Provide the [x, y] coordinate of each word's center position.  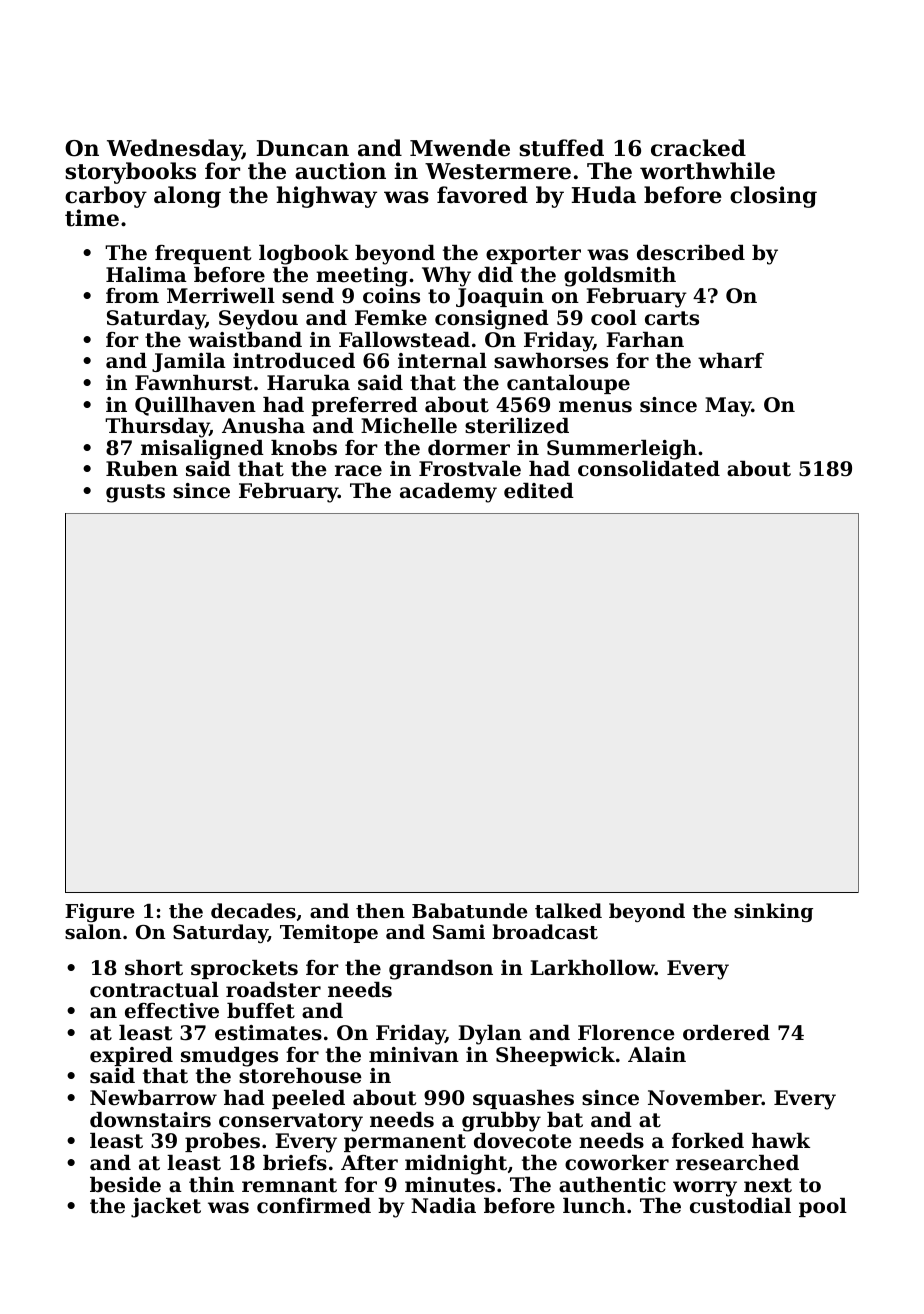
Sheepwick [555, 1056]
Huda [604, 195]
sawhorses [551, 361]
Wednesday [174, 150]
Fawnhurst [193, 383]
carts [672, 318]
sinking [773, 912]
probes [222, 1142]
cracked [698, 148]
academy [448, 493]
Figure [99, 912]
